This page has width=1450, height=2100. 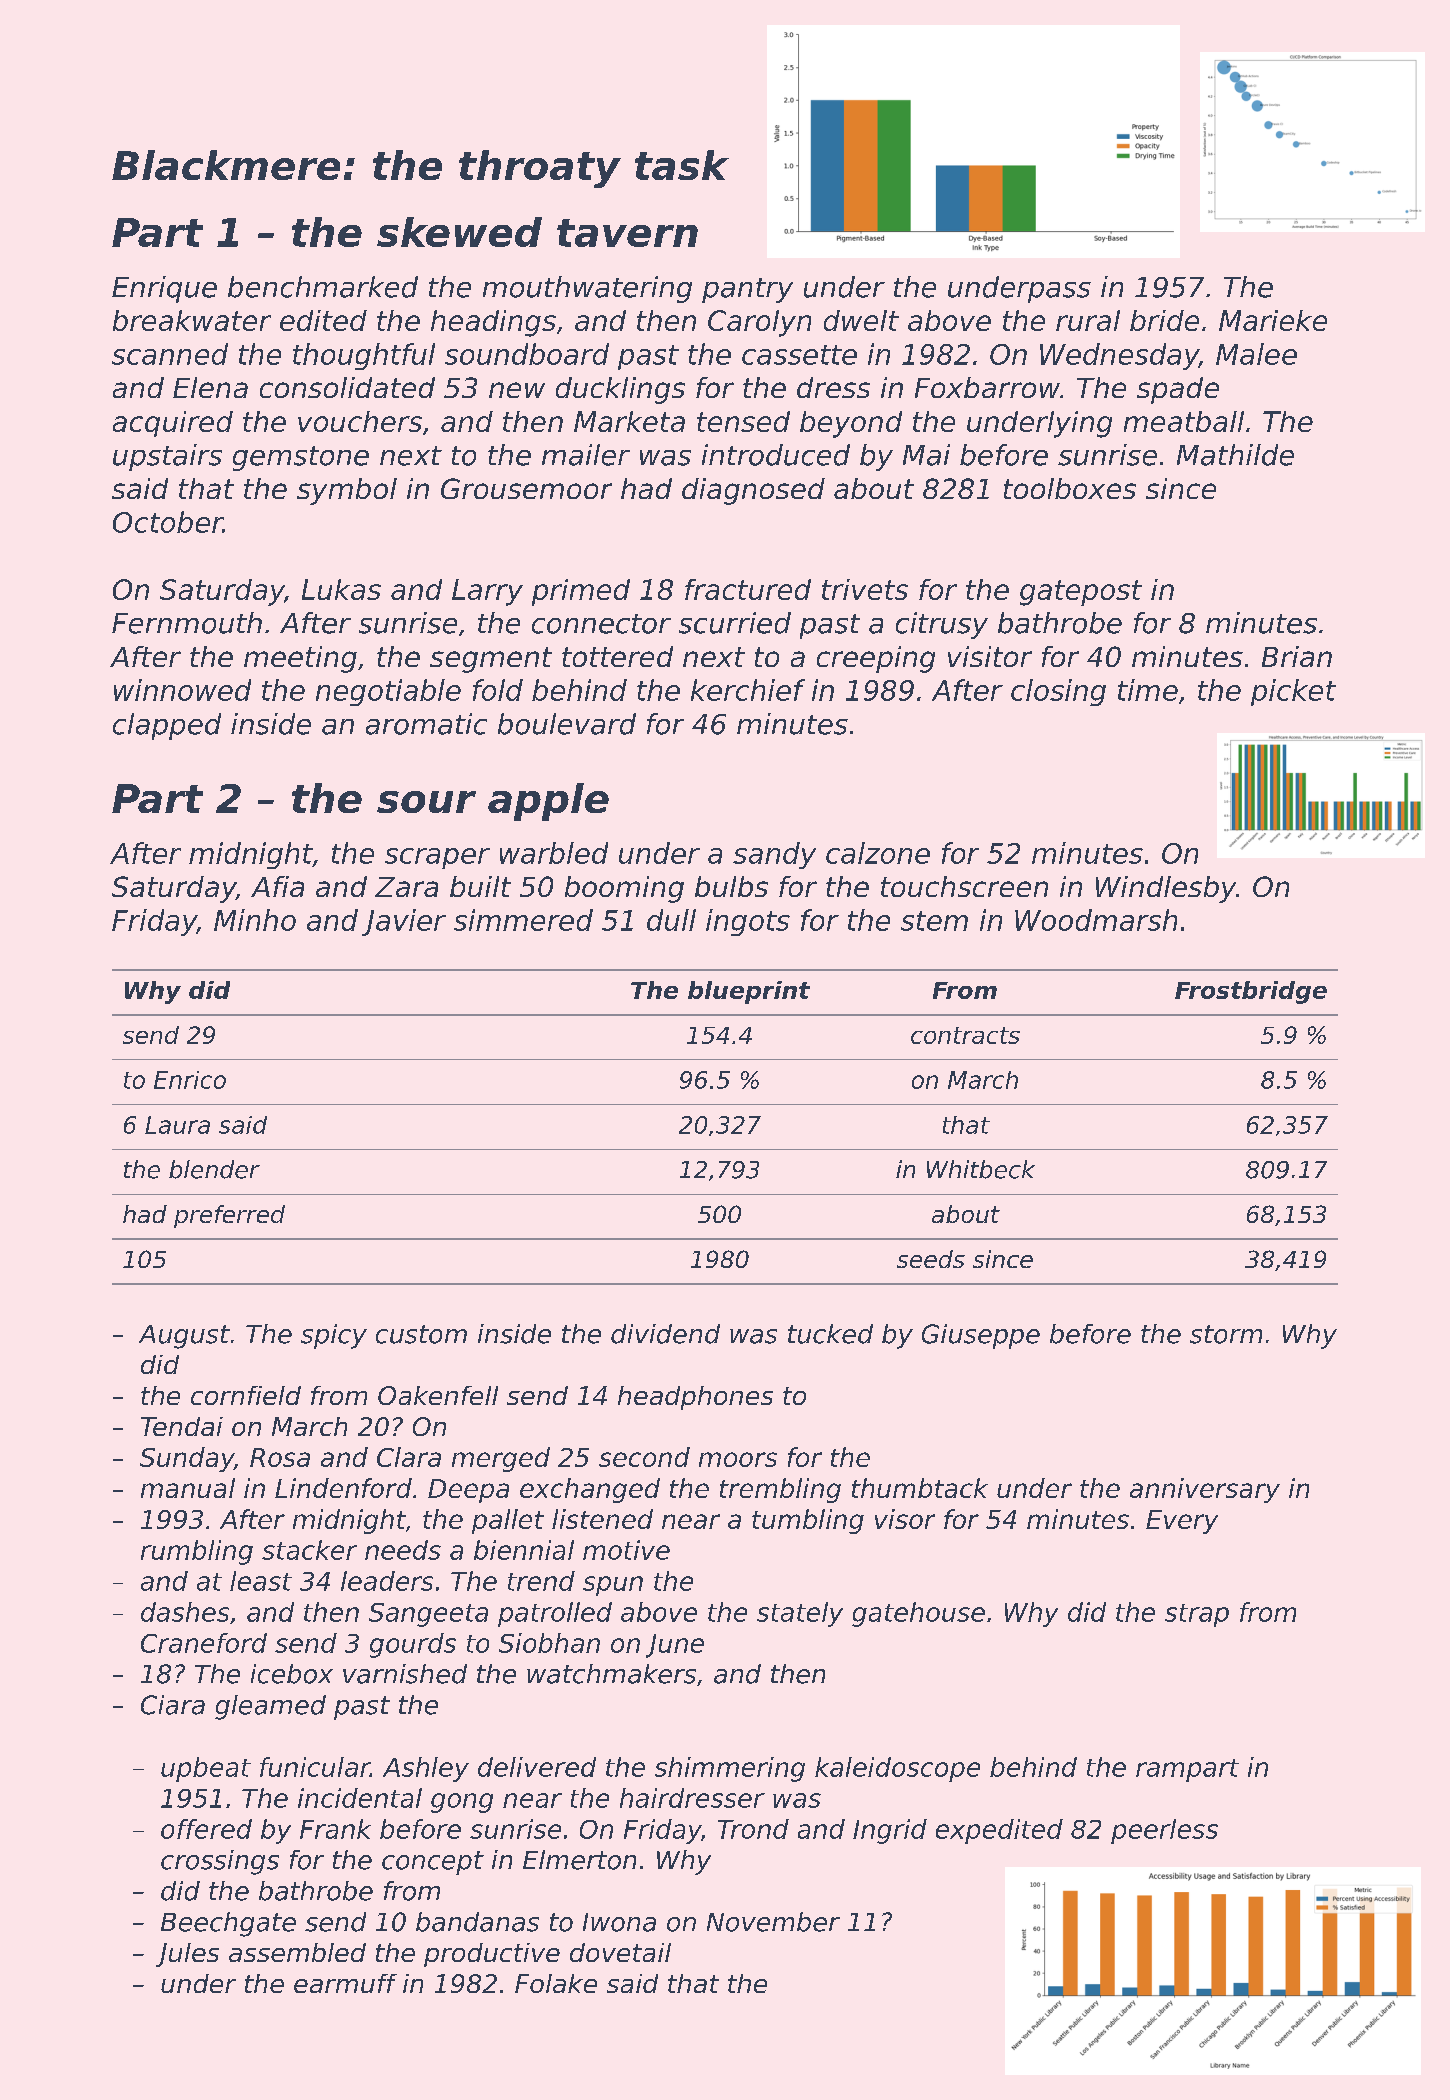 What do you see at coordinates (1081, 593) in the page?
I see `gatepost` at bounding box center [1081, 593].
